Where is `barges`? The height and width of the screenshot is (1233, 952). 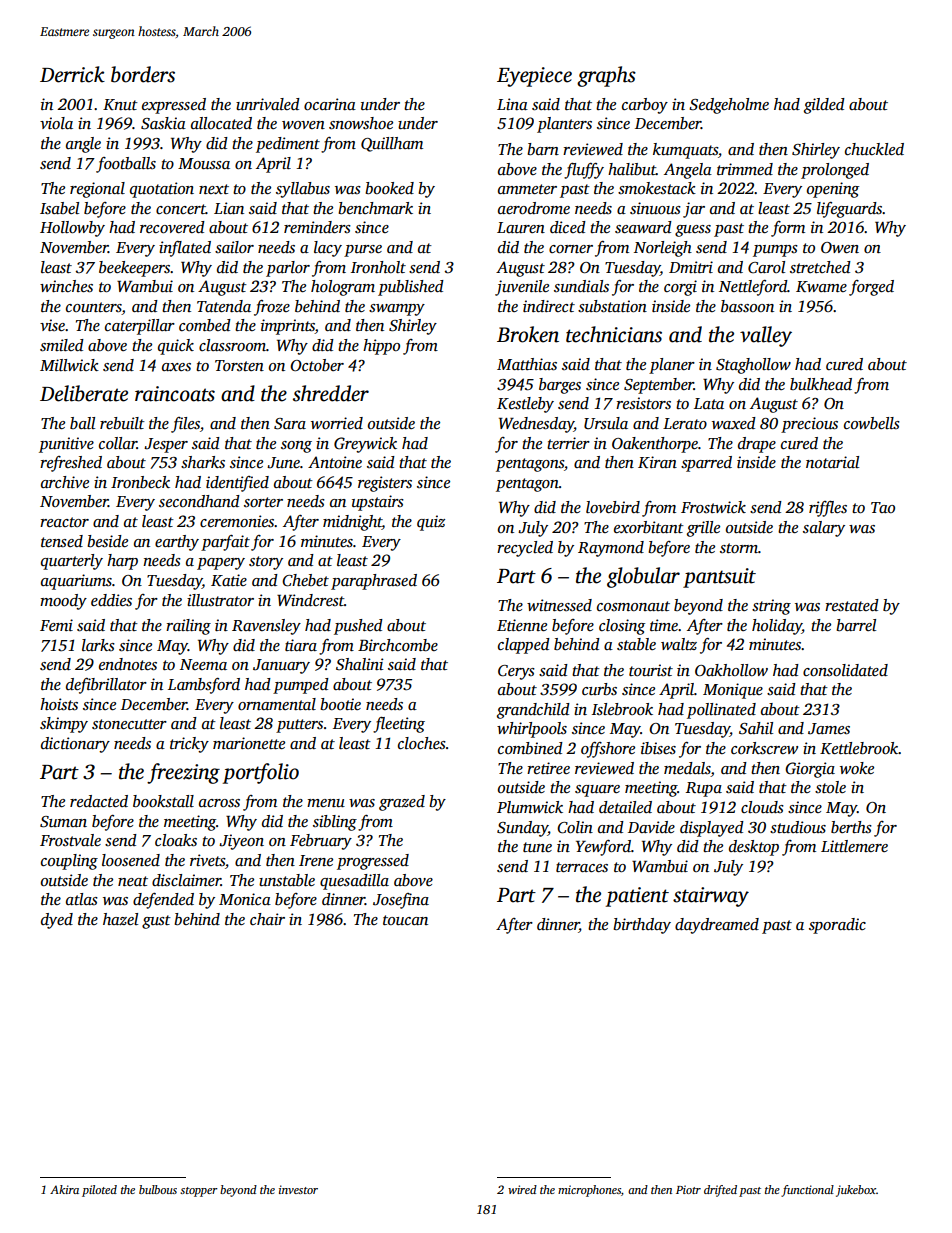 barges is located at coordinates (560, 386).
